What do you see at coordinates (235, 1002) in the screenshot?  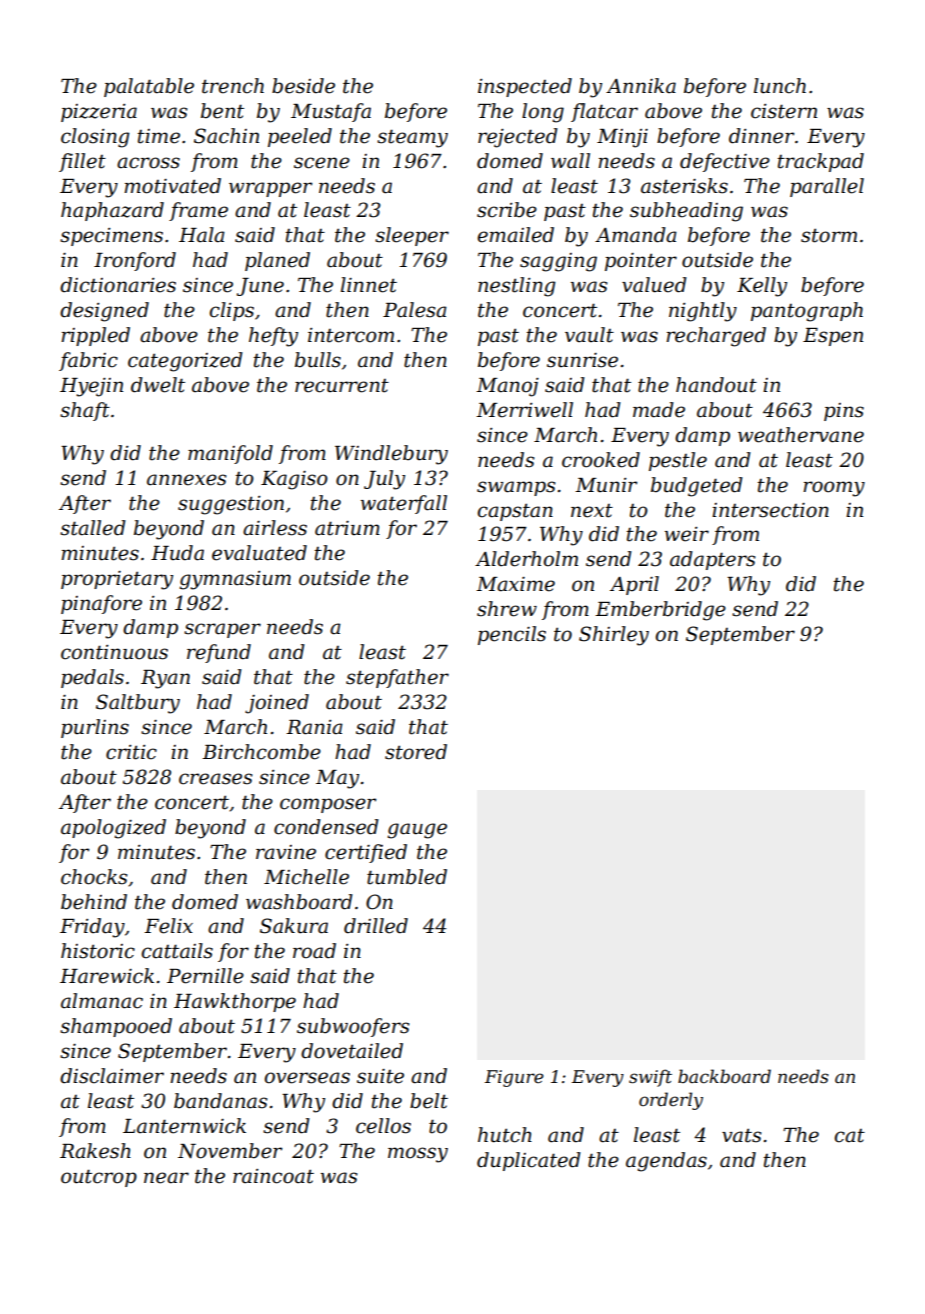 I see `Hawkthorpe` at bounding box center [235, 1002].
